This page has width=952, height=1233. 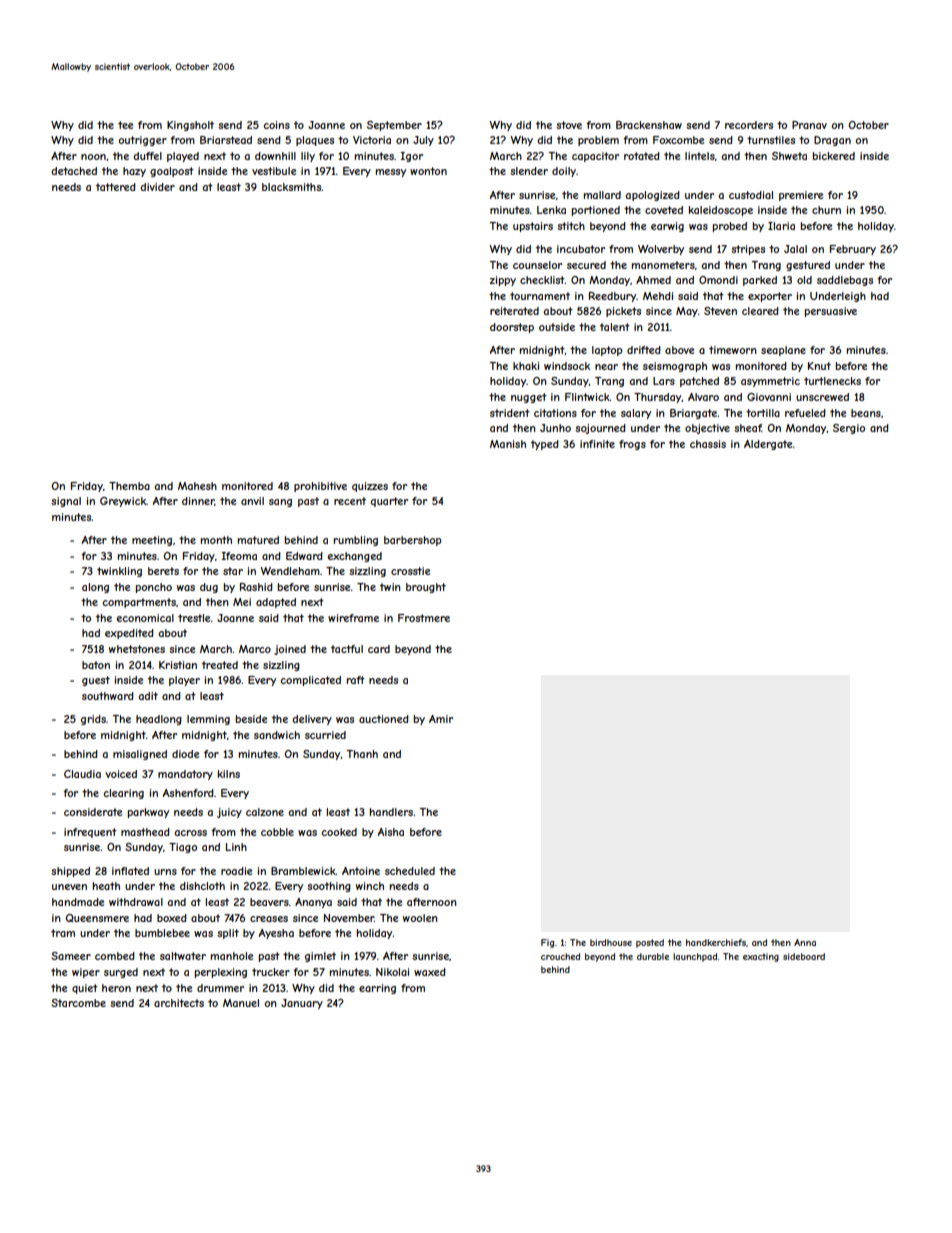 What do you see at coordinates (269, 919) in the page?
I see `creases` at bounding box center [269, 919].
